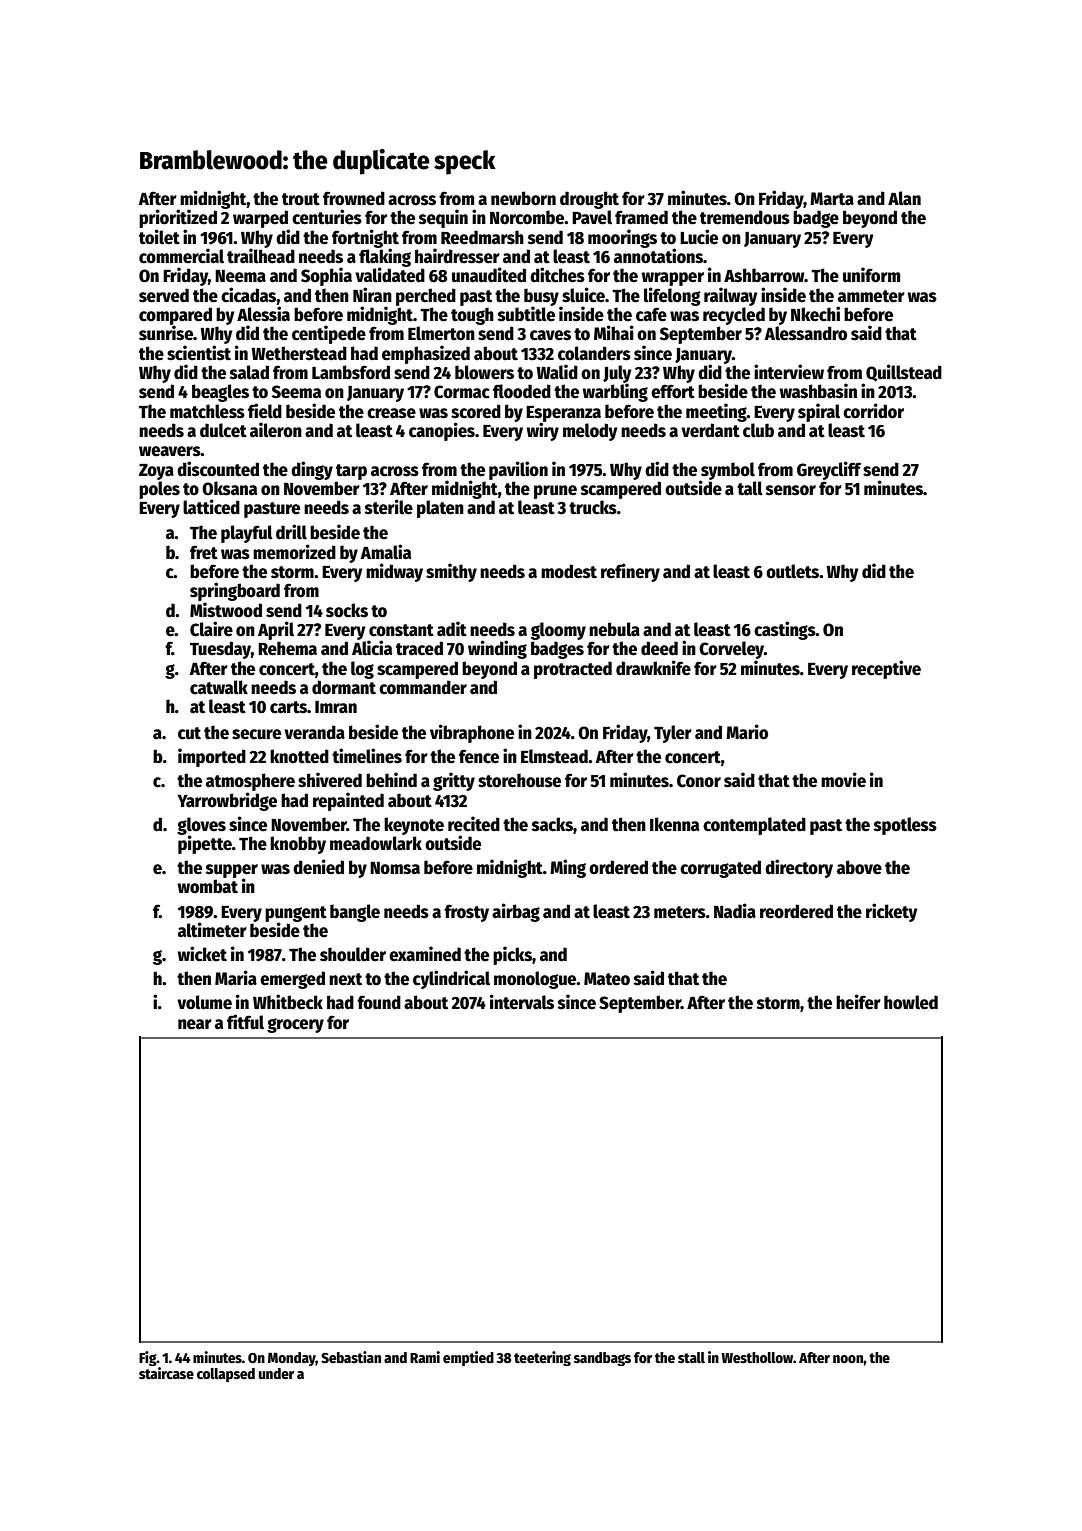 This screenshot has height=1531, width=1082. I want to click on Mateo, so click(607, 979).
